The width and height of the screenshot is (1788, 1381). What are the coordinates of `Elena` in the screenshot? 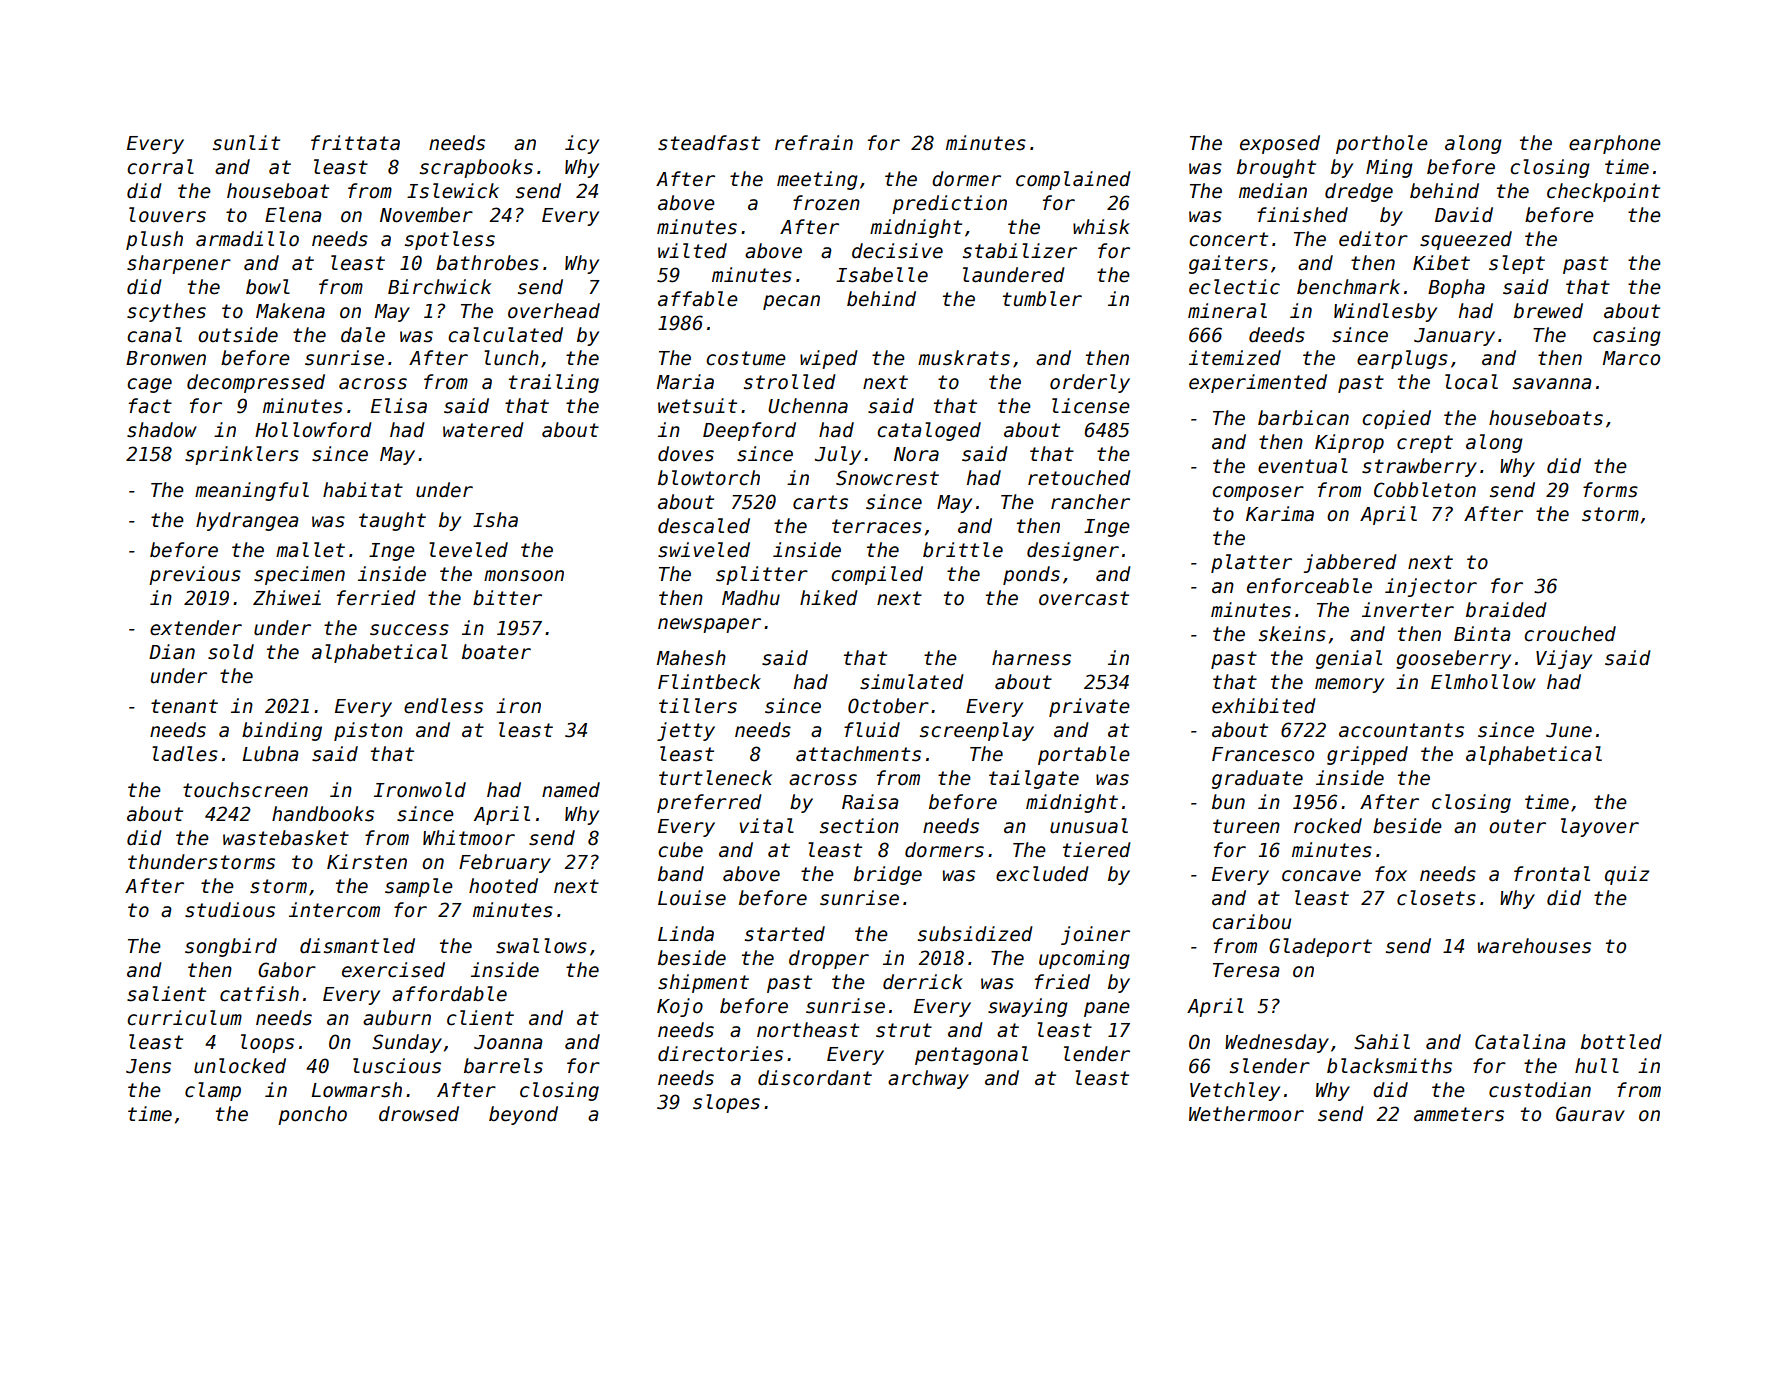 It's located at (293, 215).
